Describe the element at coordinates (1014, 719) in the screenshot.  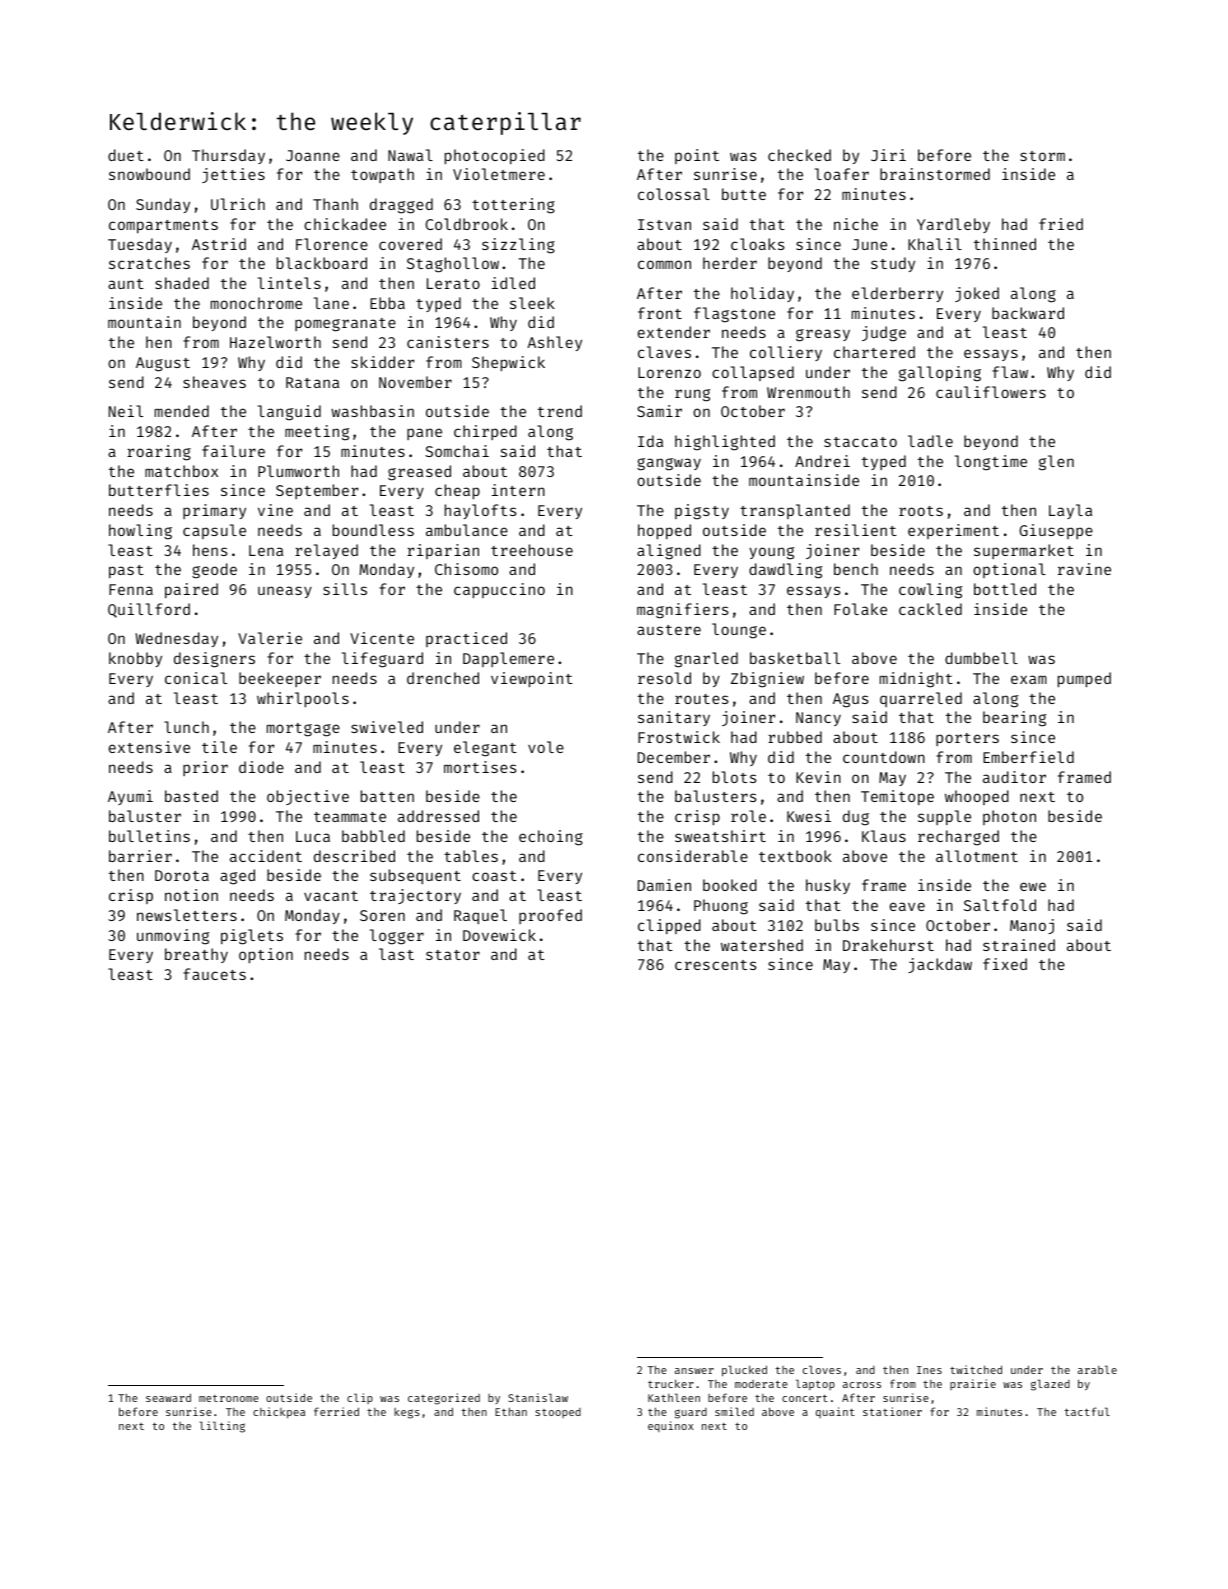
I see `bearing` at that location.
